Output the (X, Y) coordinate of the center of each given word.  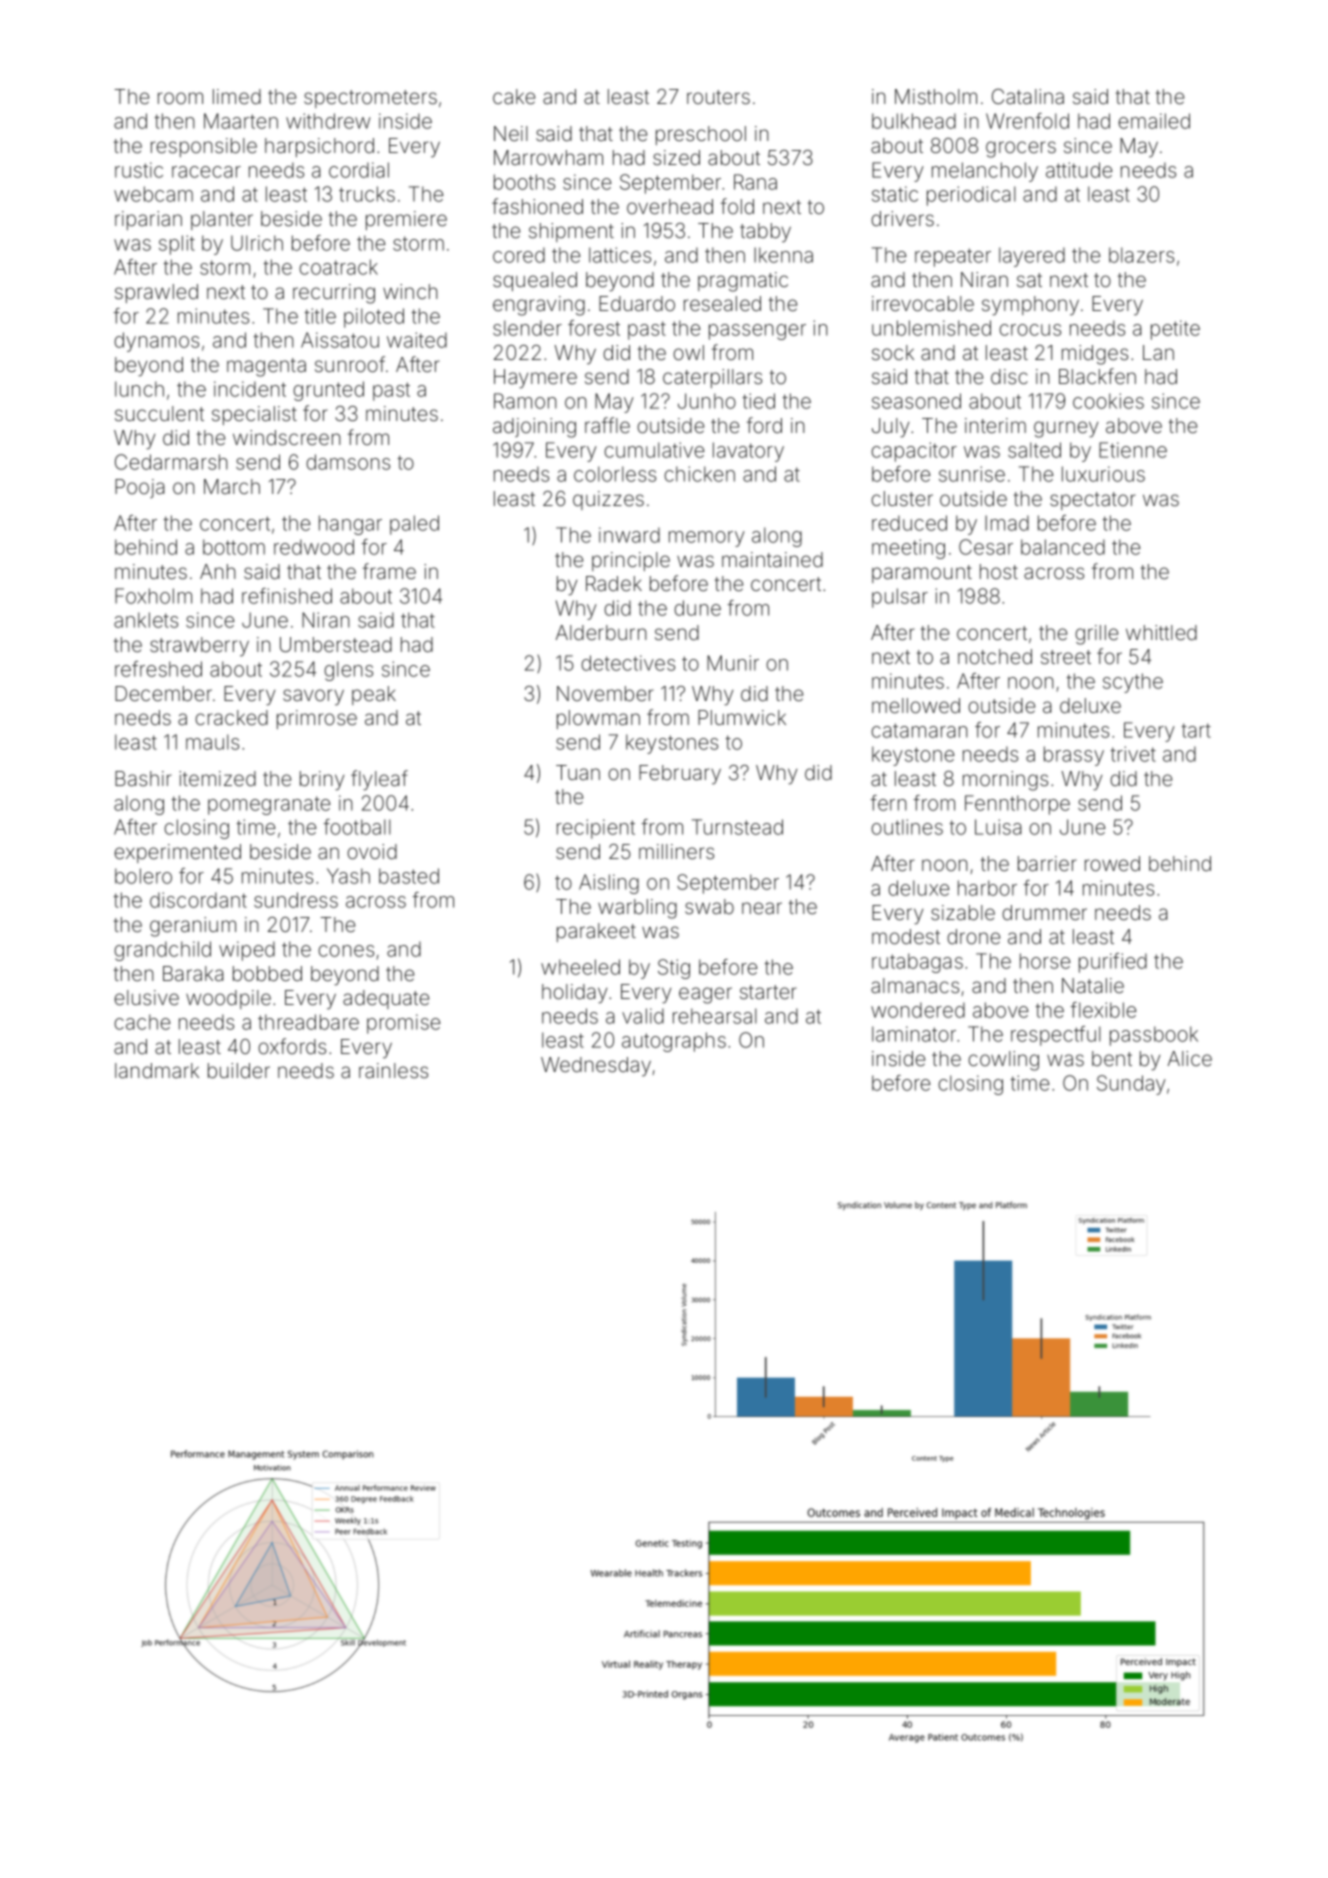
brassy (1074, 756)
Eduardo (637, 303)
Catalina (1028, 96)
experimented (177, 853)
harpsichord (319, 147)
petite (1175, 330)
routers (718, 97)
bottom (234, 547)
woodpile (228, 999)
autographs (674, 1042)
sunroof (350, 364)
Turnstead (737, 827)
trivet (1133, 754)
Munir (733, 663)
